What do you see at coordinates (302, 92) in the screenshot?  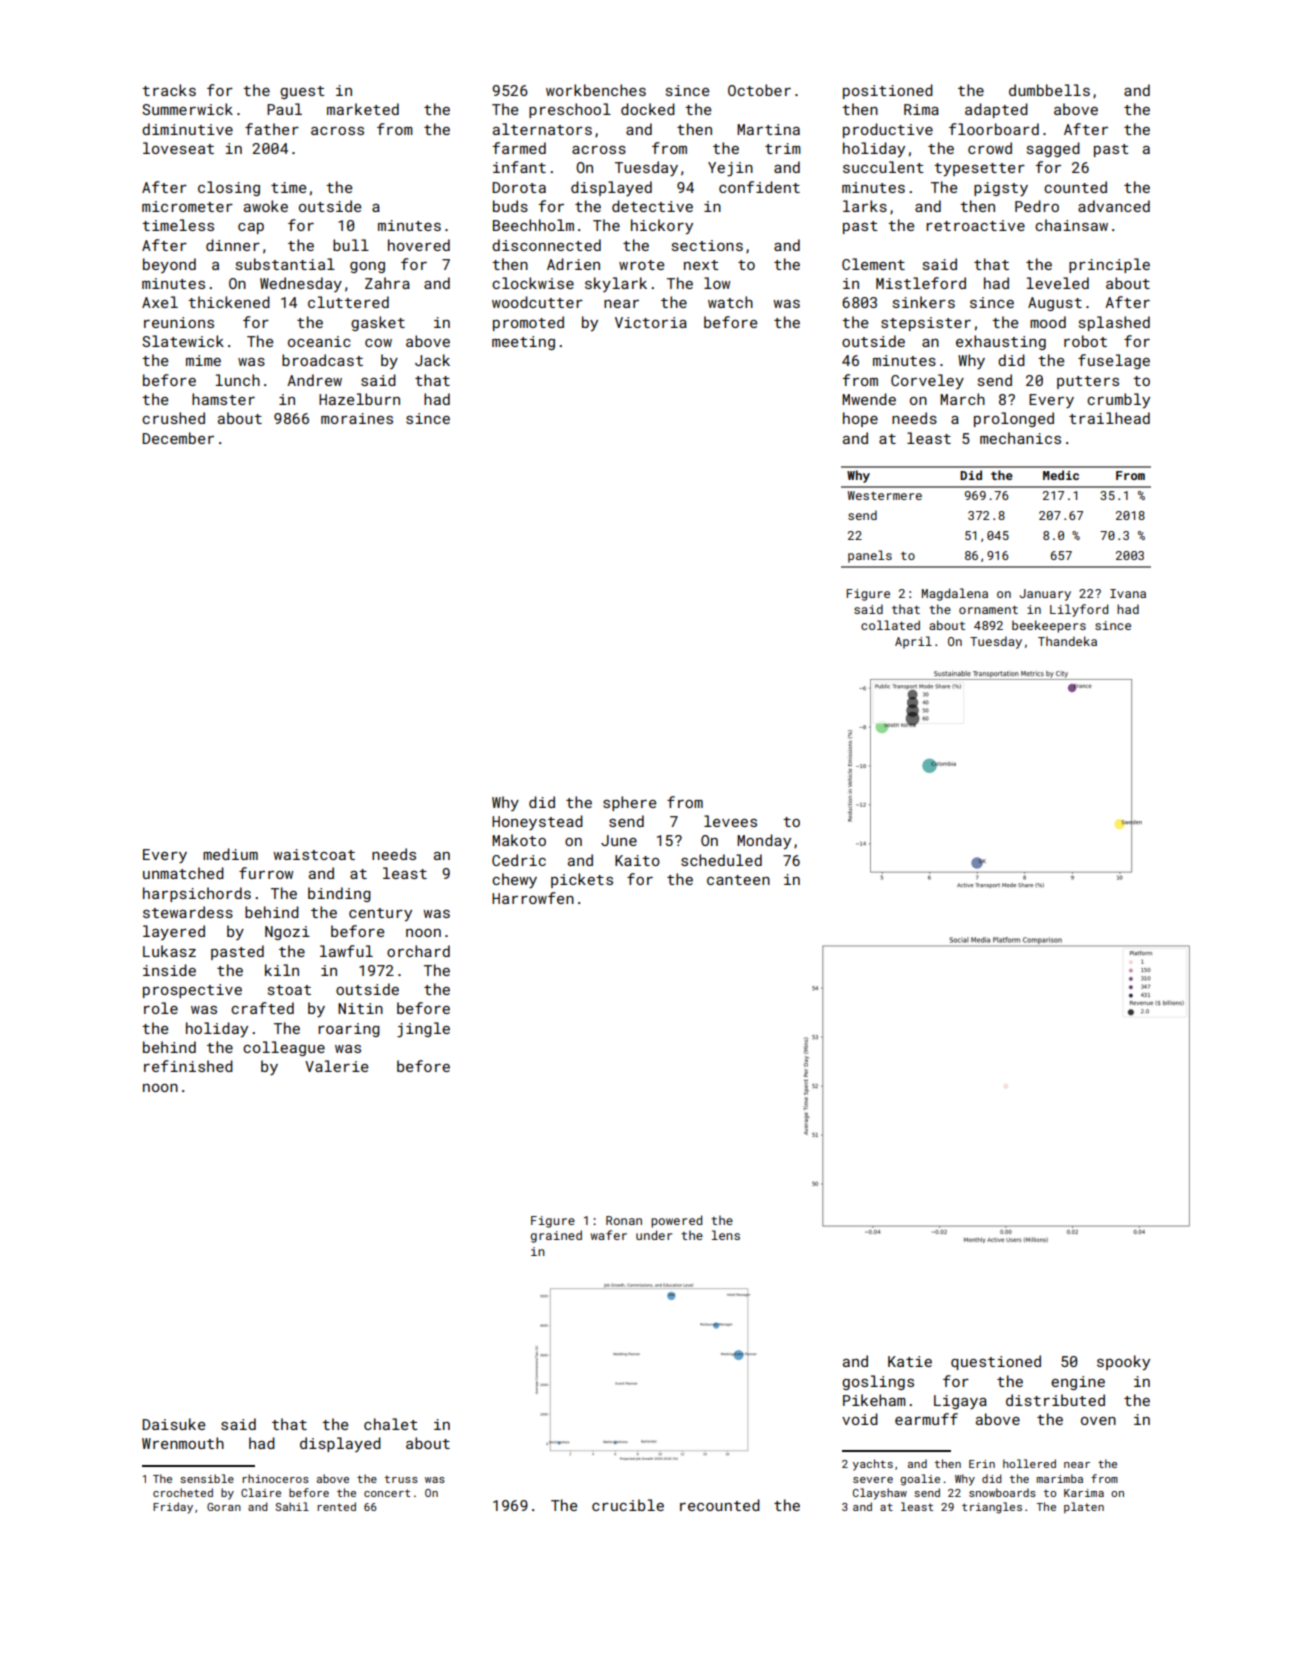 I see `guest` at bounding box center [302, 92].
